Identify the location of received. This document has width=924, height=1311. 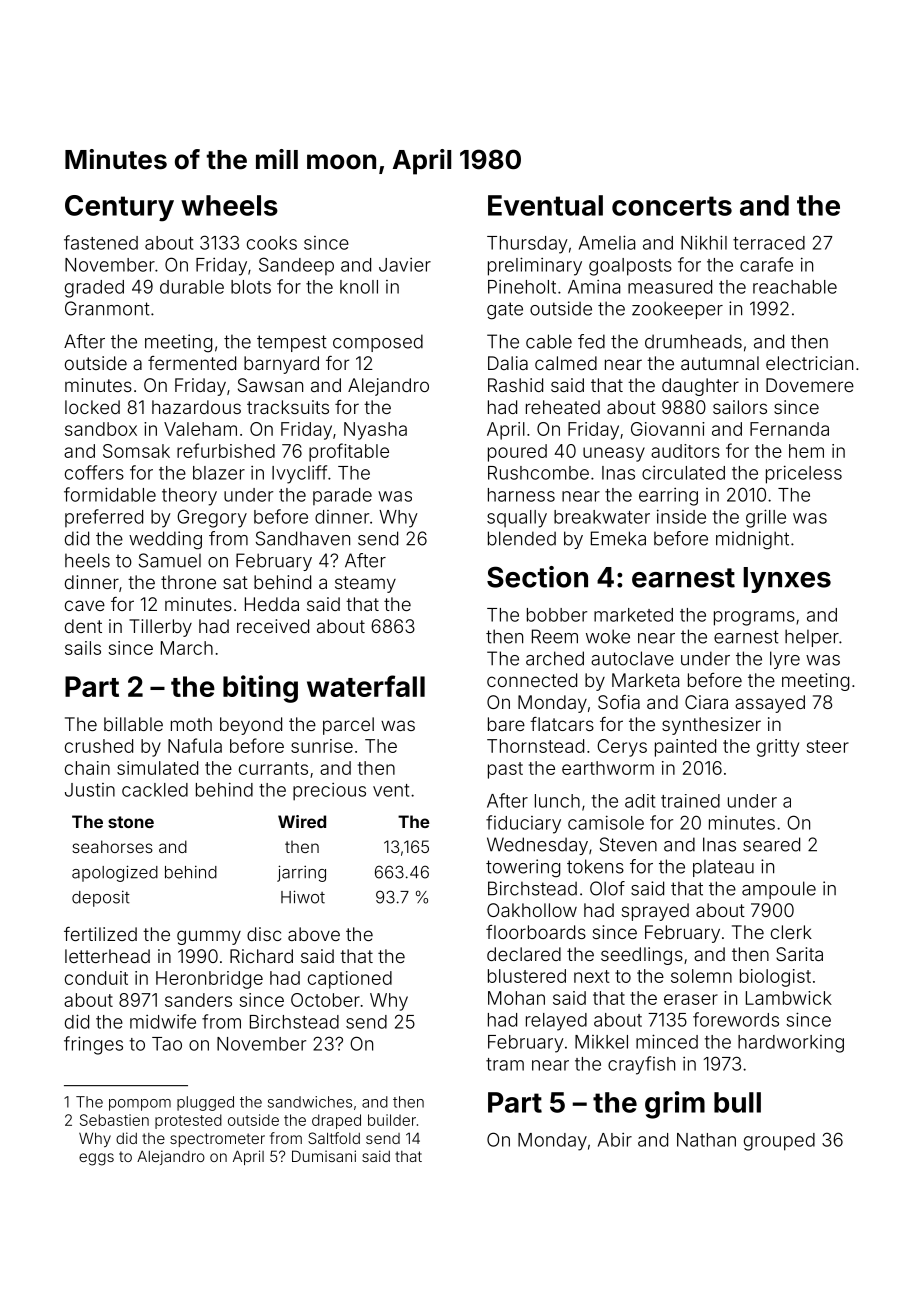
(273, 626).
